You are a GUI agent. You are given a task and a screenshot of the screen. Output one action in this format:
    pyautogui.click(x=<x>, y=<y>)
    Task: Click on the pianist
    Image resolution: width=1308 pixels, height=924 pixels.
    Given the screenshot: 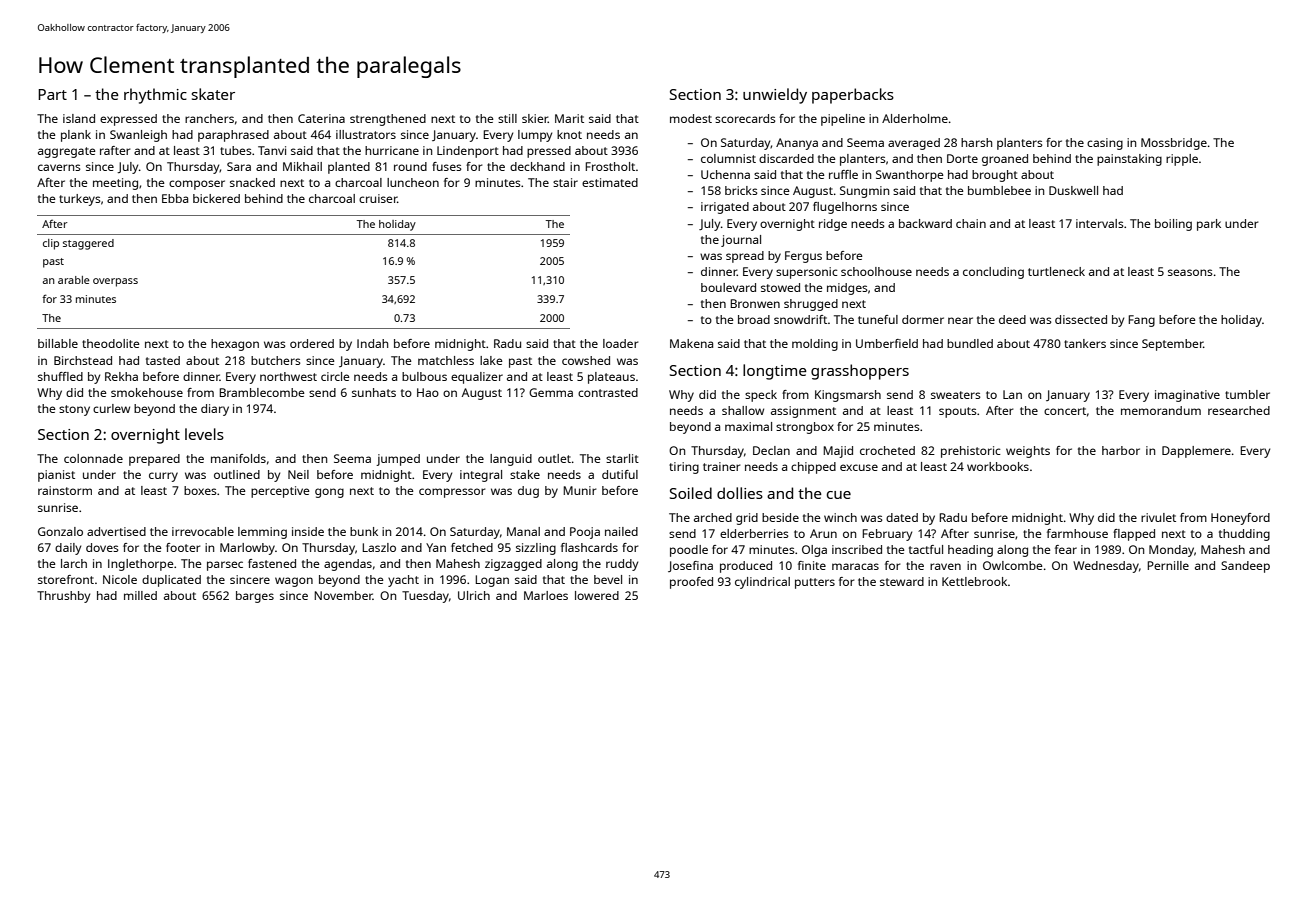 What is the action you would take?
    pyautogui.click(x=56, y=476)
